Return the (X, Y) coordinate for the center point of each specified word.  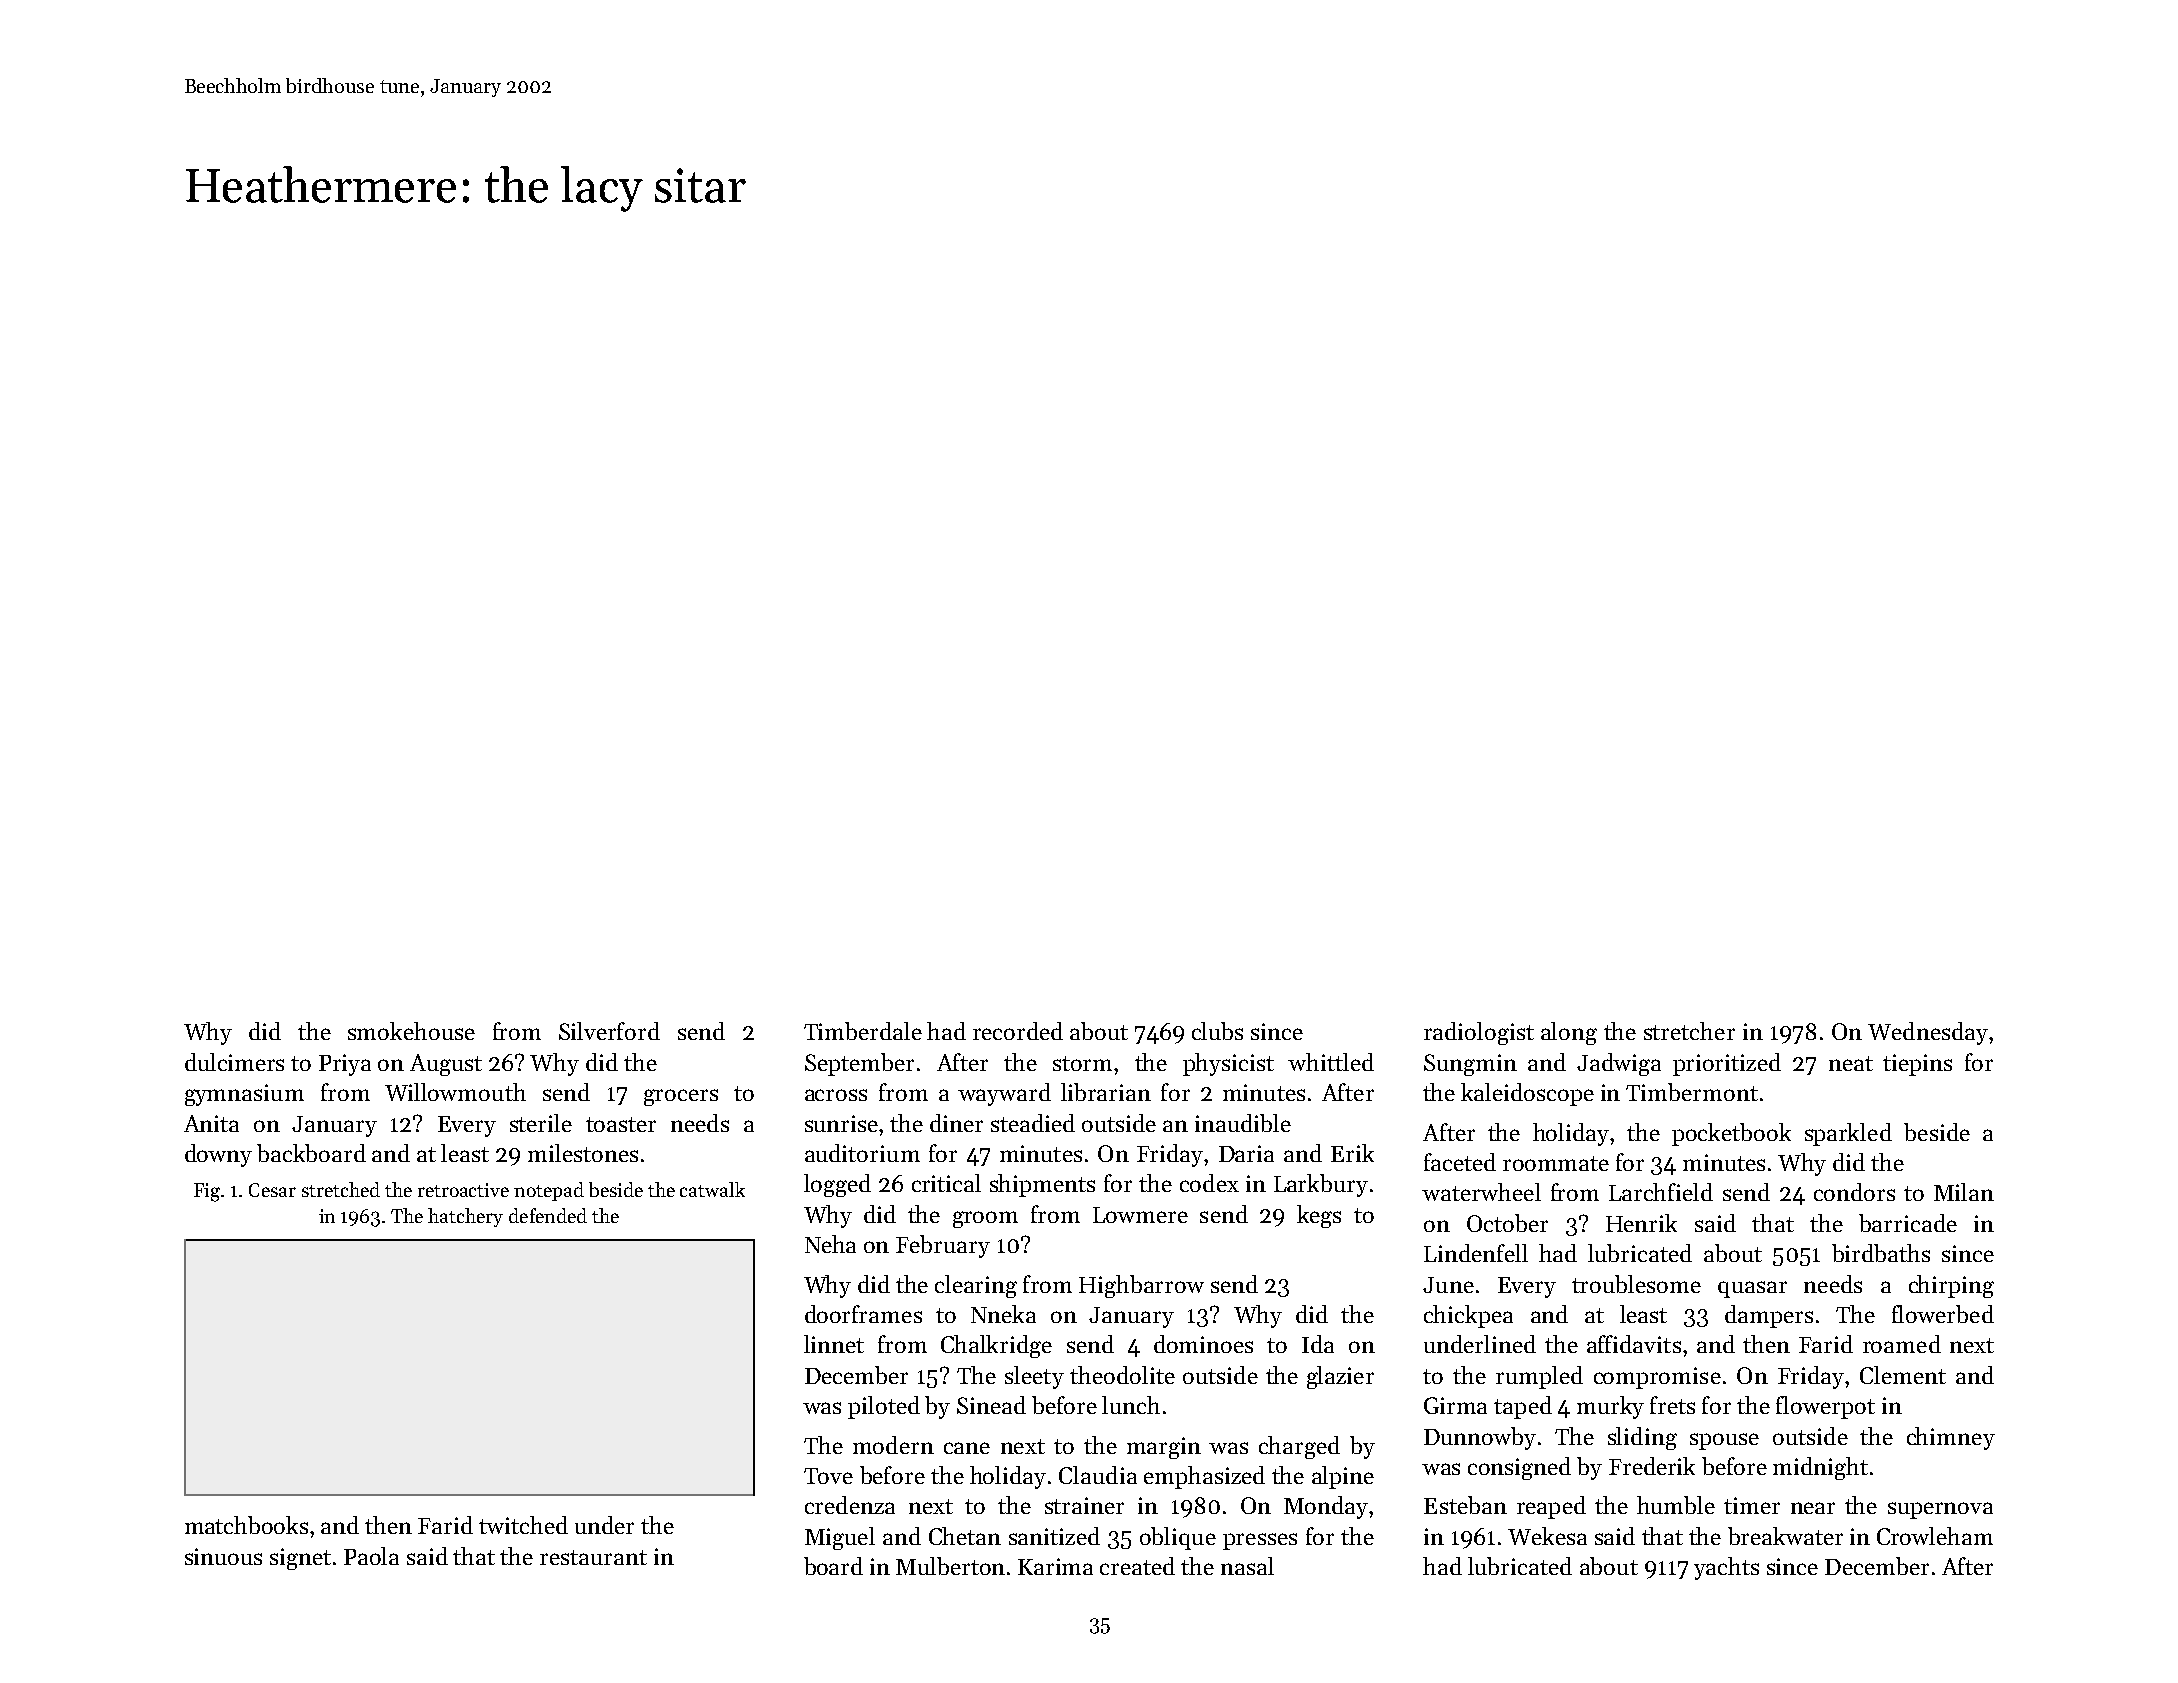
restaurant (593, 1557)
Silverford (609, 1031)
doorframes (863, 1314)
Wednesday (1928, 1033)
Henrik (1641, 1223)
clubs (1217, 1031)
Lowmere (1140, 1215)
